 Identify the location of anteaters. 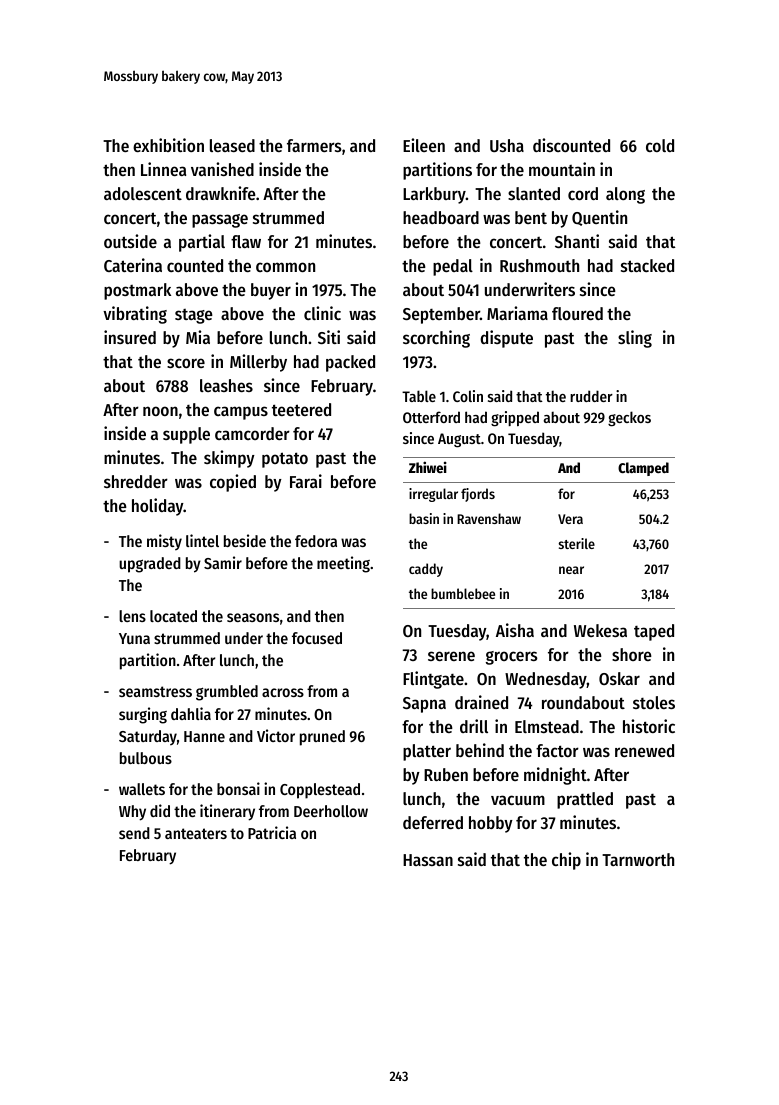
(196, 833).
